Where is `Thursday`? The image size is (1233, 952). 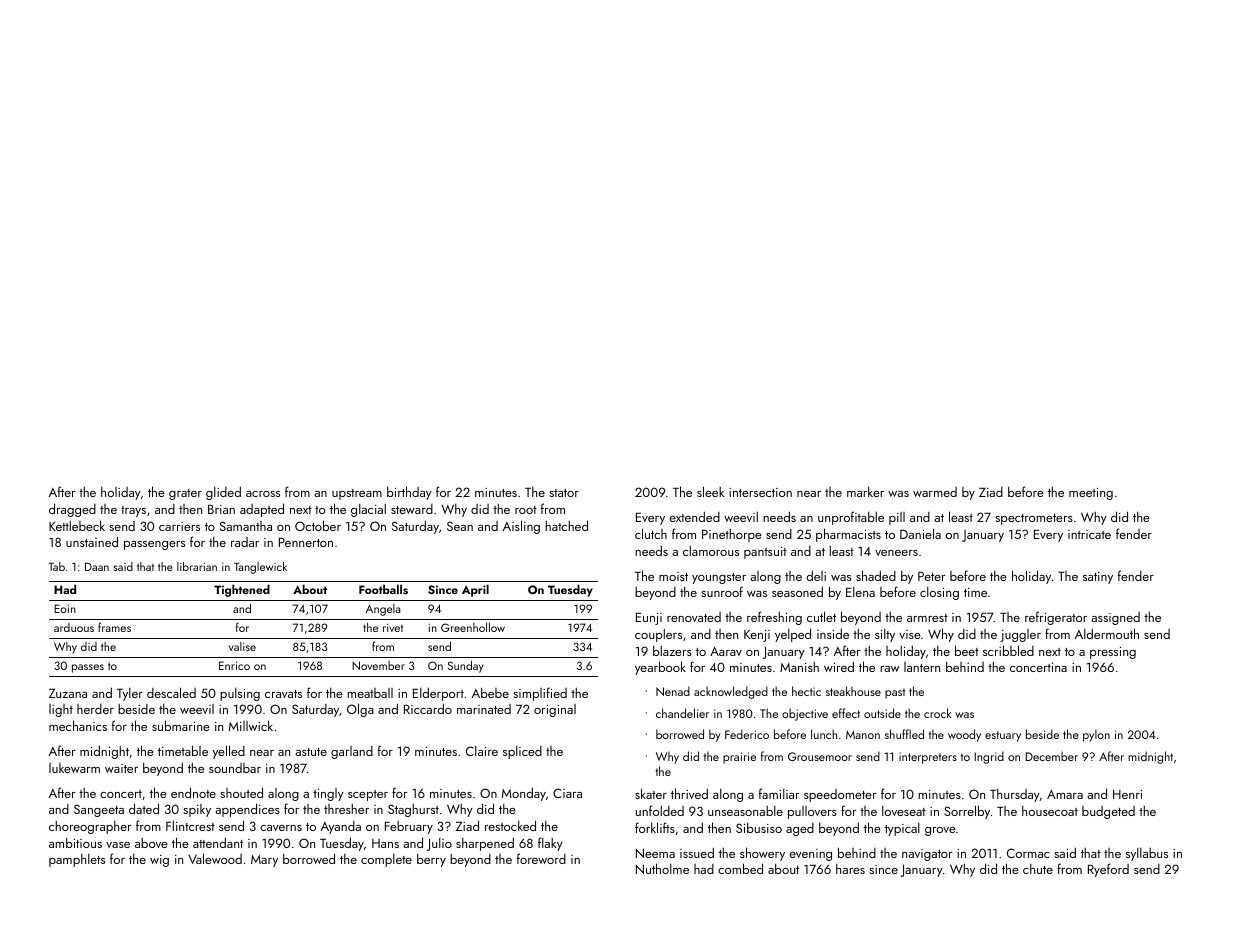 Thursday is located at coordinates (1015, 795).
